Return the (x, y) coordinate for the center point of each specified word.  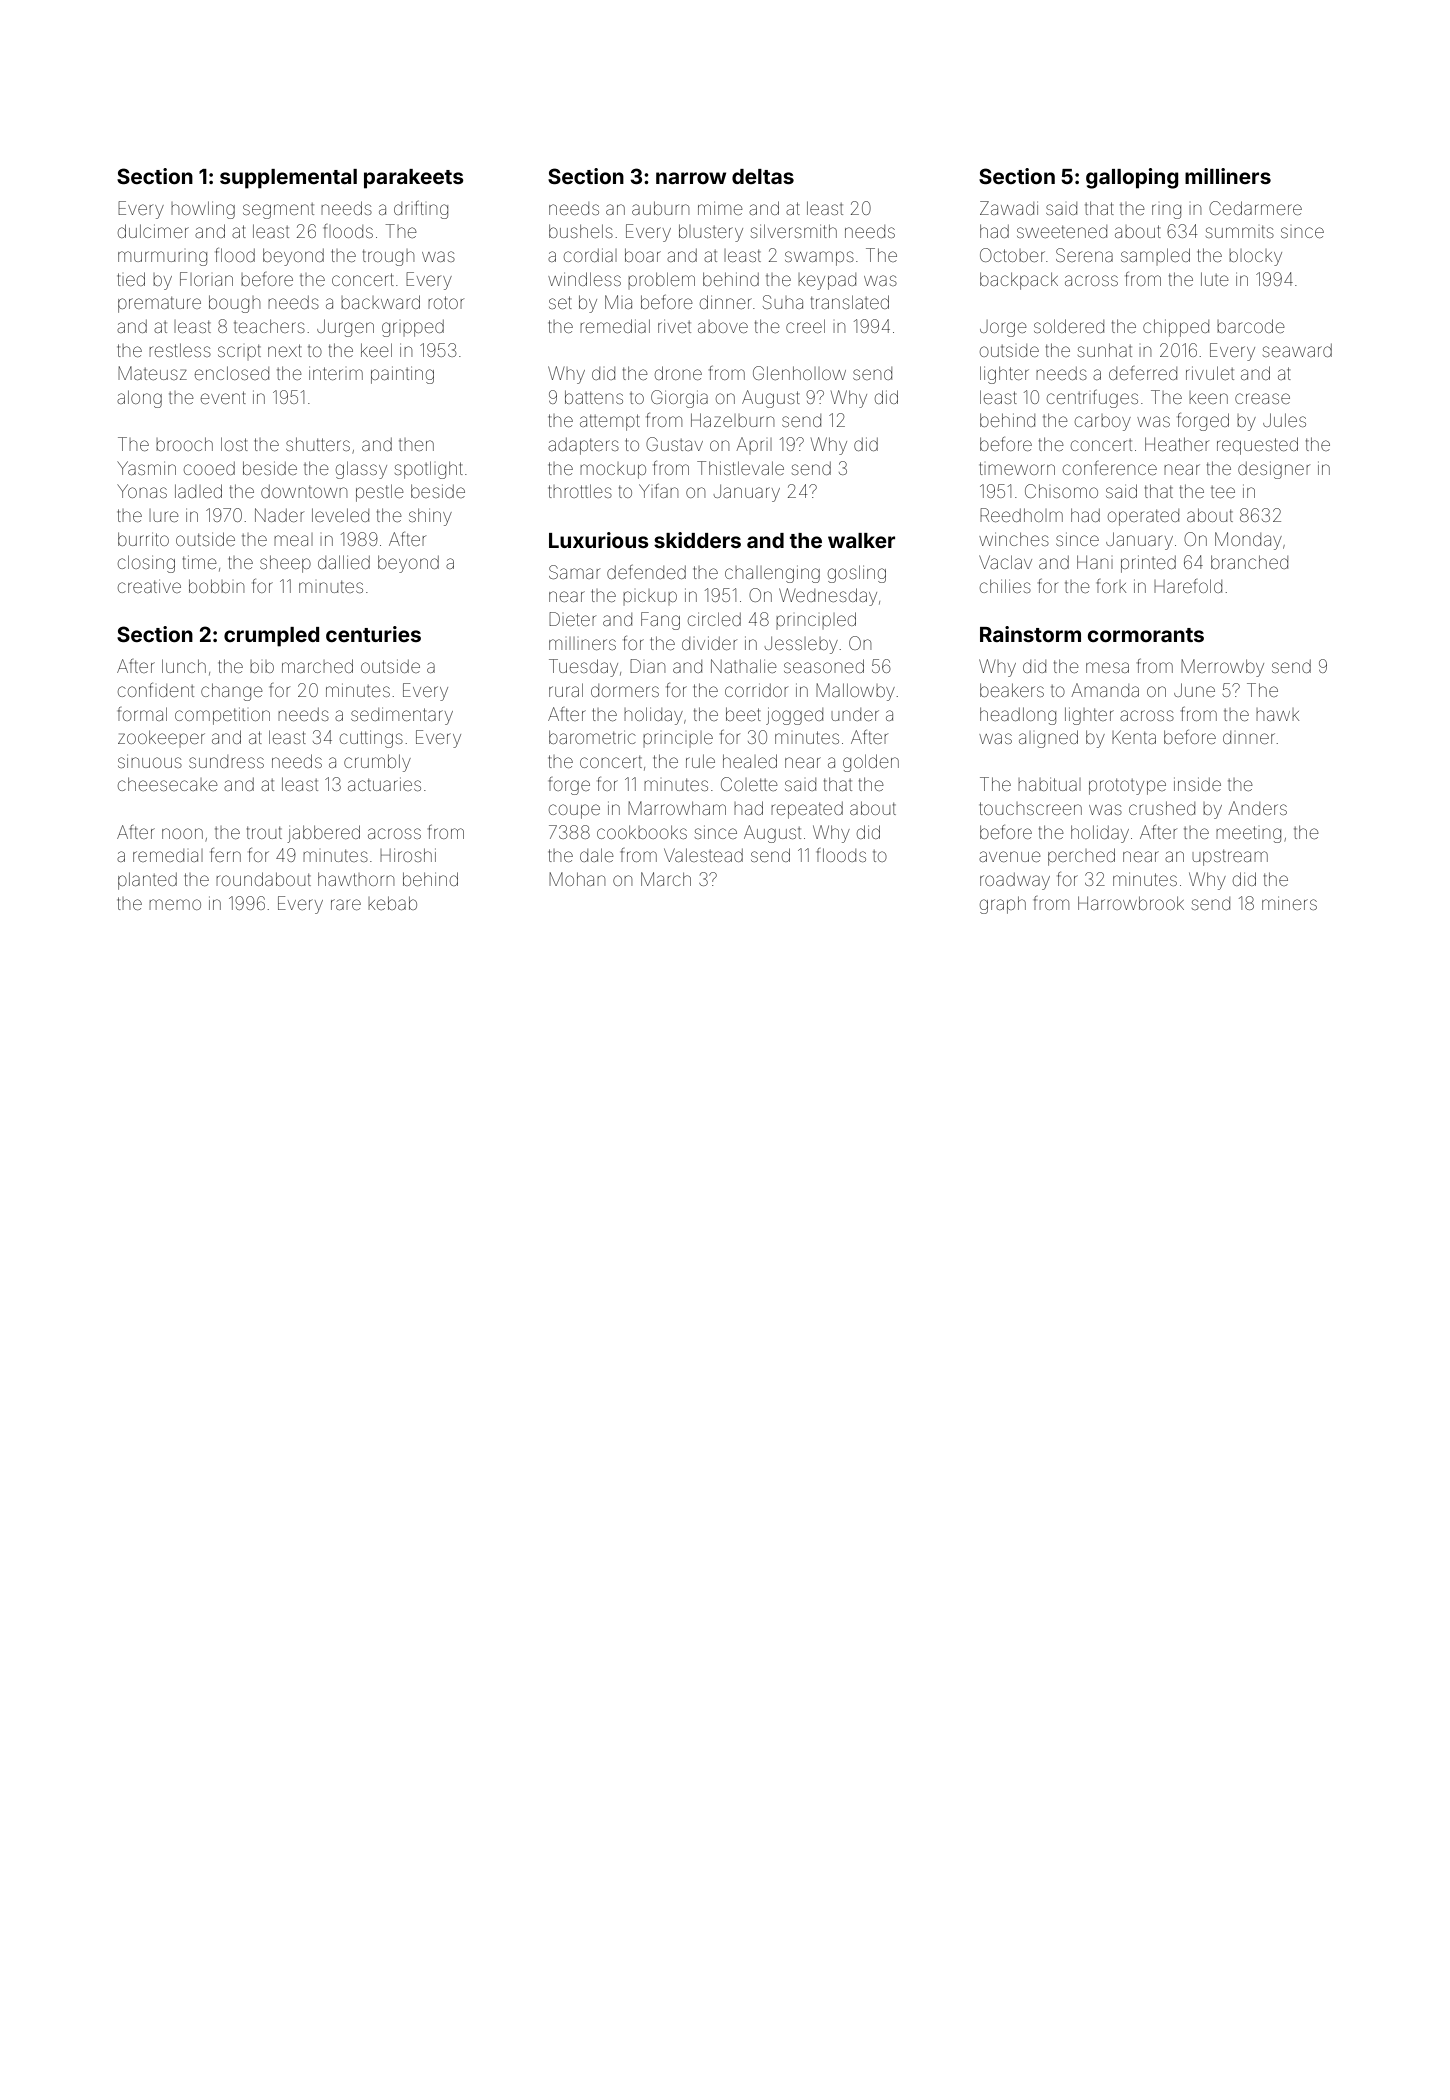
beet (743, 714)
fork (1111, 586)
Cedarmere (1255, 208)
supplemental (288, 179)
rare (346, 904)
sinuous (150, 762)
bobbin (216, 586)
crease (1262, 398)
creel (805, 326)
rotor (446, 302)
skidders (697, 540)
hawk (1277, 715)
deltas (763, 176)
